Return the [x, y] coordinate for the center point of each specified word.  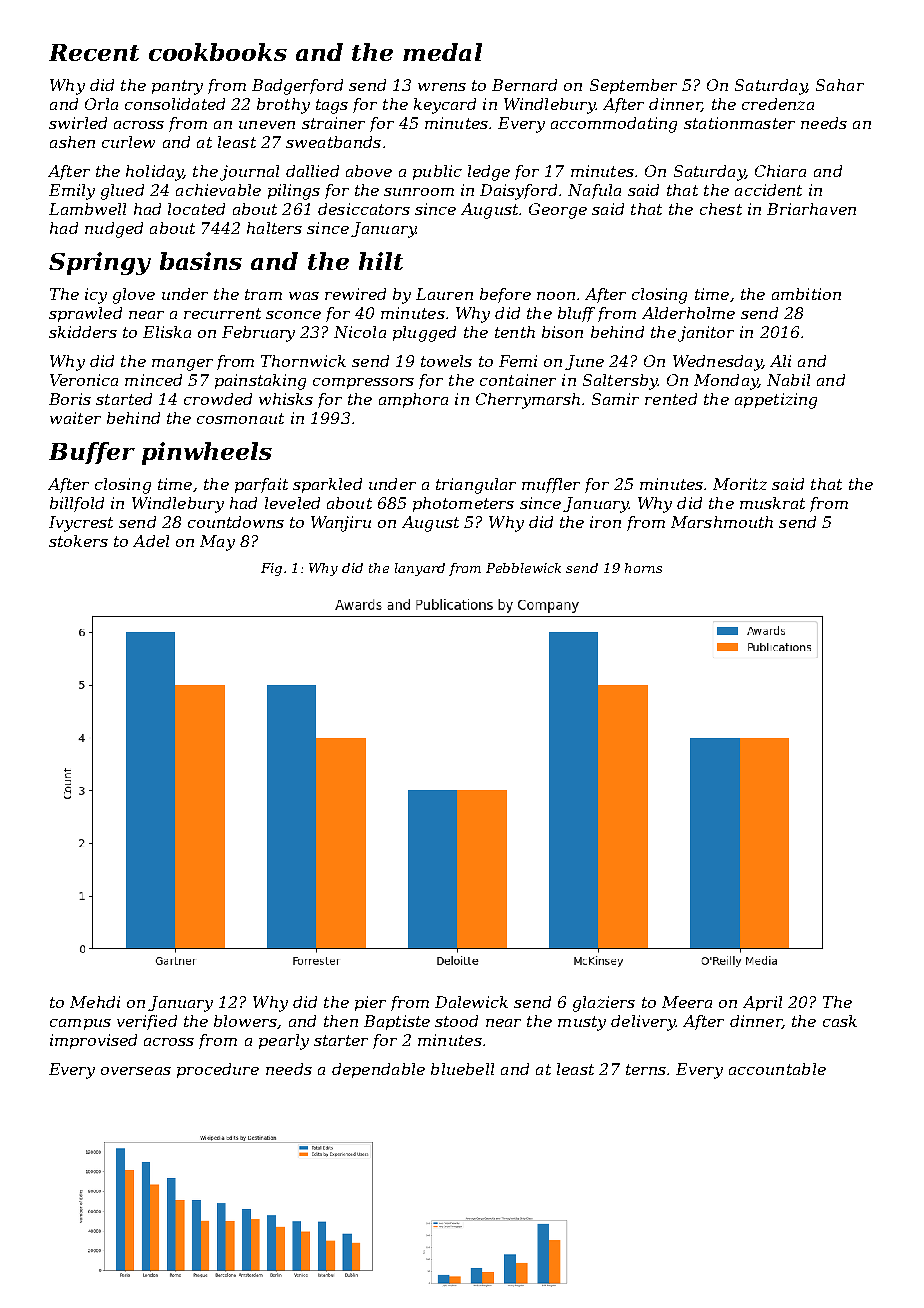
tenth [515, 332]
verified [147, 1022]
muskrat [772, 503]
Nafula [594, 191]
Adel [151, 541]
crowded [218, 399]
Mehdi [95, 1002]
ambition [806, 294]
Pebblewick [523, 568]
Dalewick [471, 1002]
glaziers [604, 1004]
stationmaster [739, 123]
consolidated [175, 104]
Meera [687, 1002]
